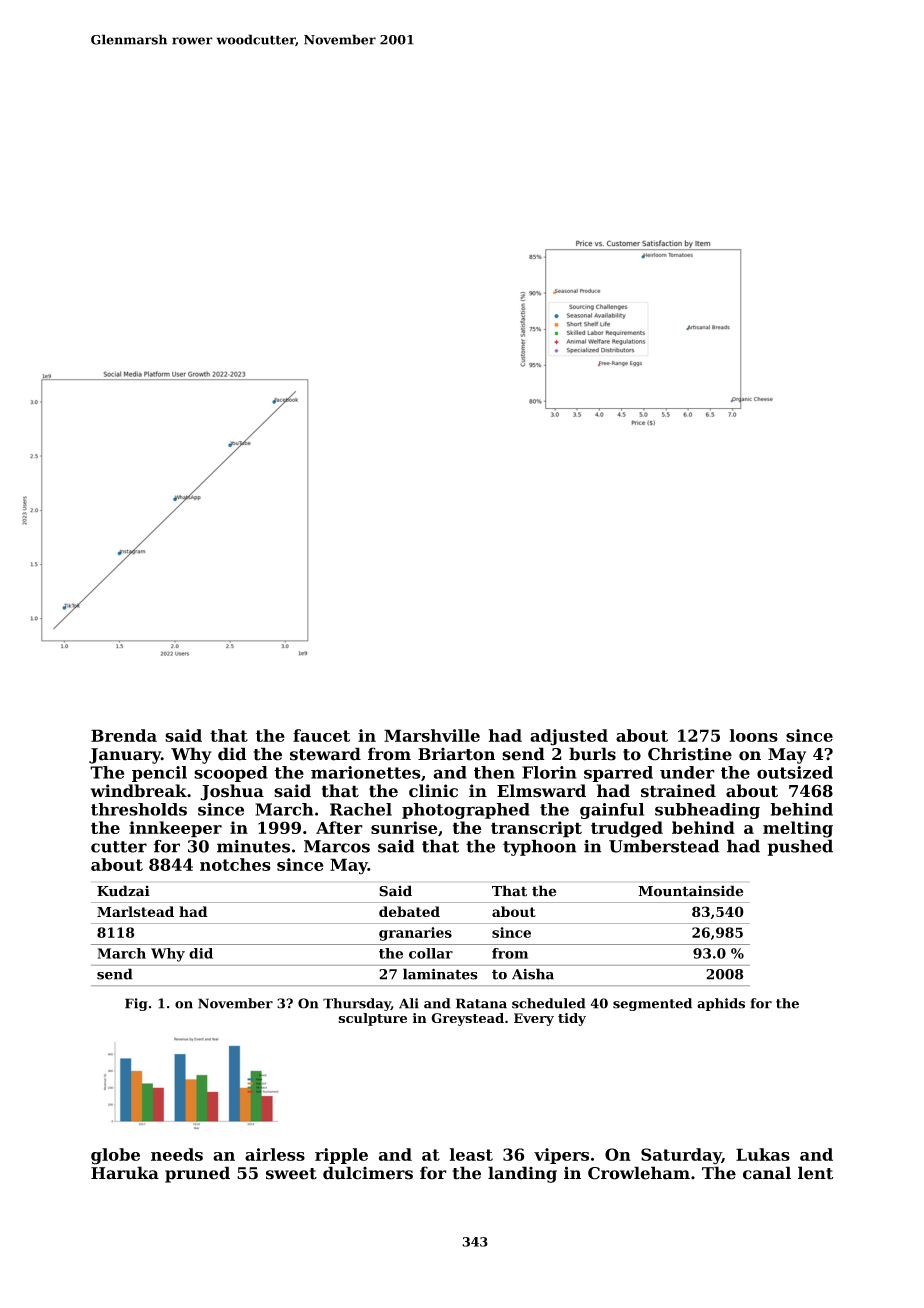  Describe the element at coordinates (533, 974) in the screenshot. I see `Aisha` at that location.
